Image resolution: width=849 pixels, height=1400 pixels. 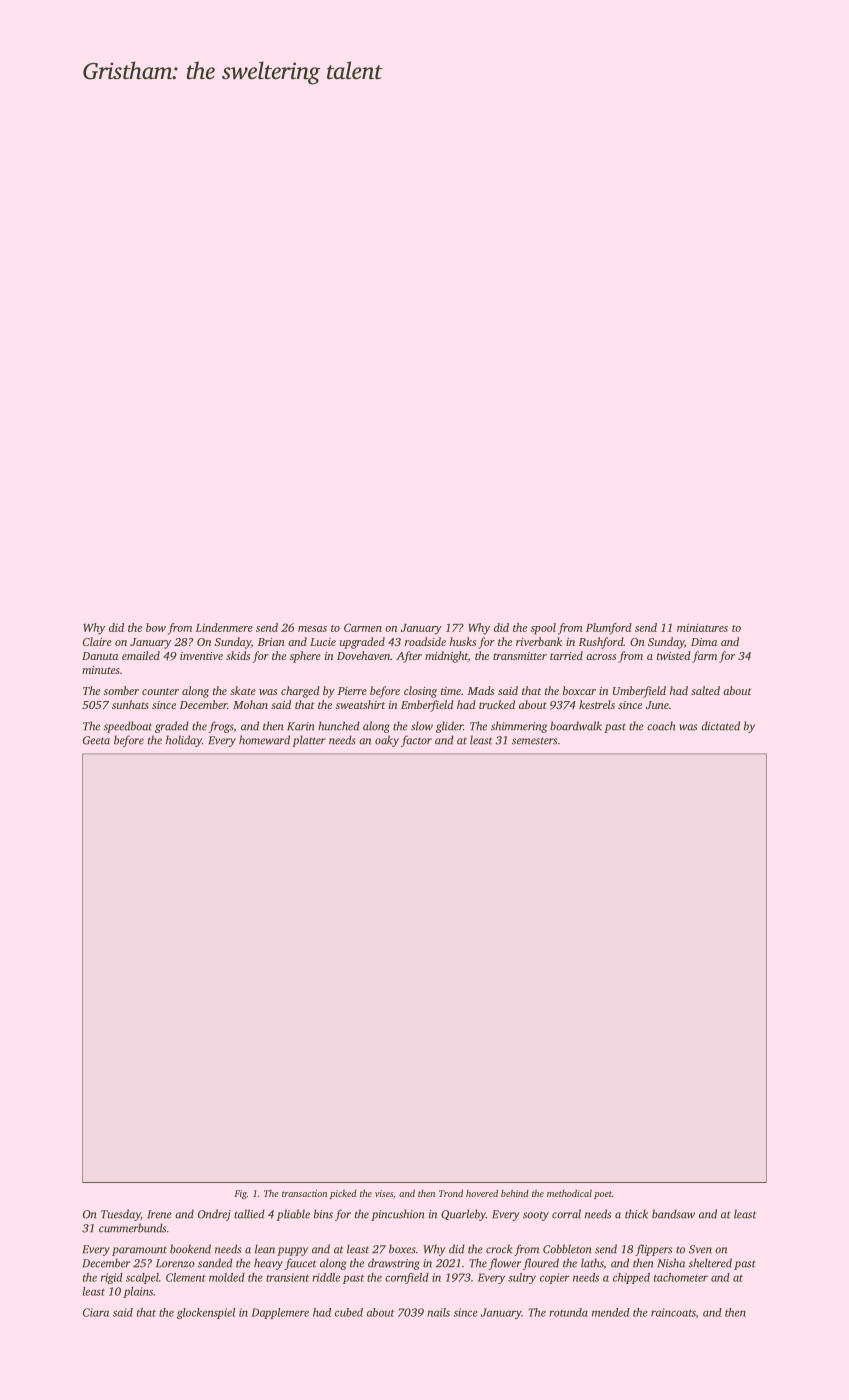 What do you see at coordinates (240, 1194) in the document?
I see `Fig` at bounding box center [240, 1194].
